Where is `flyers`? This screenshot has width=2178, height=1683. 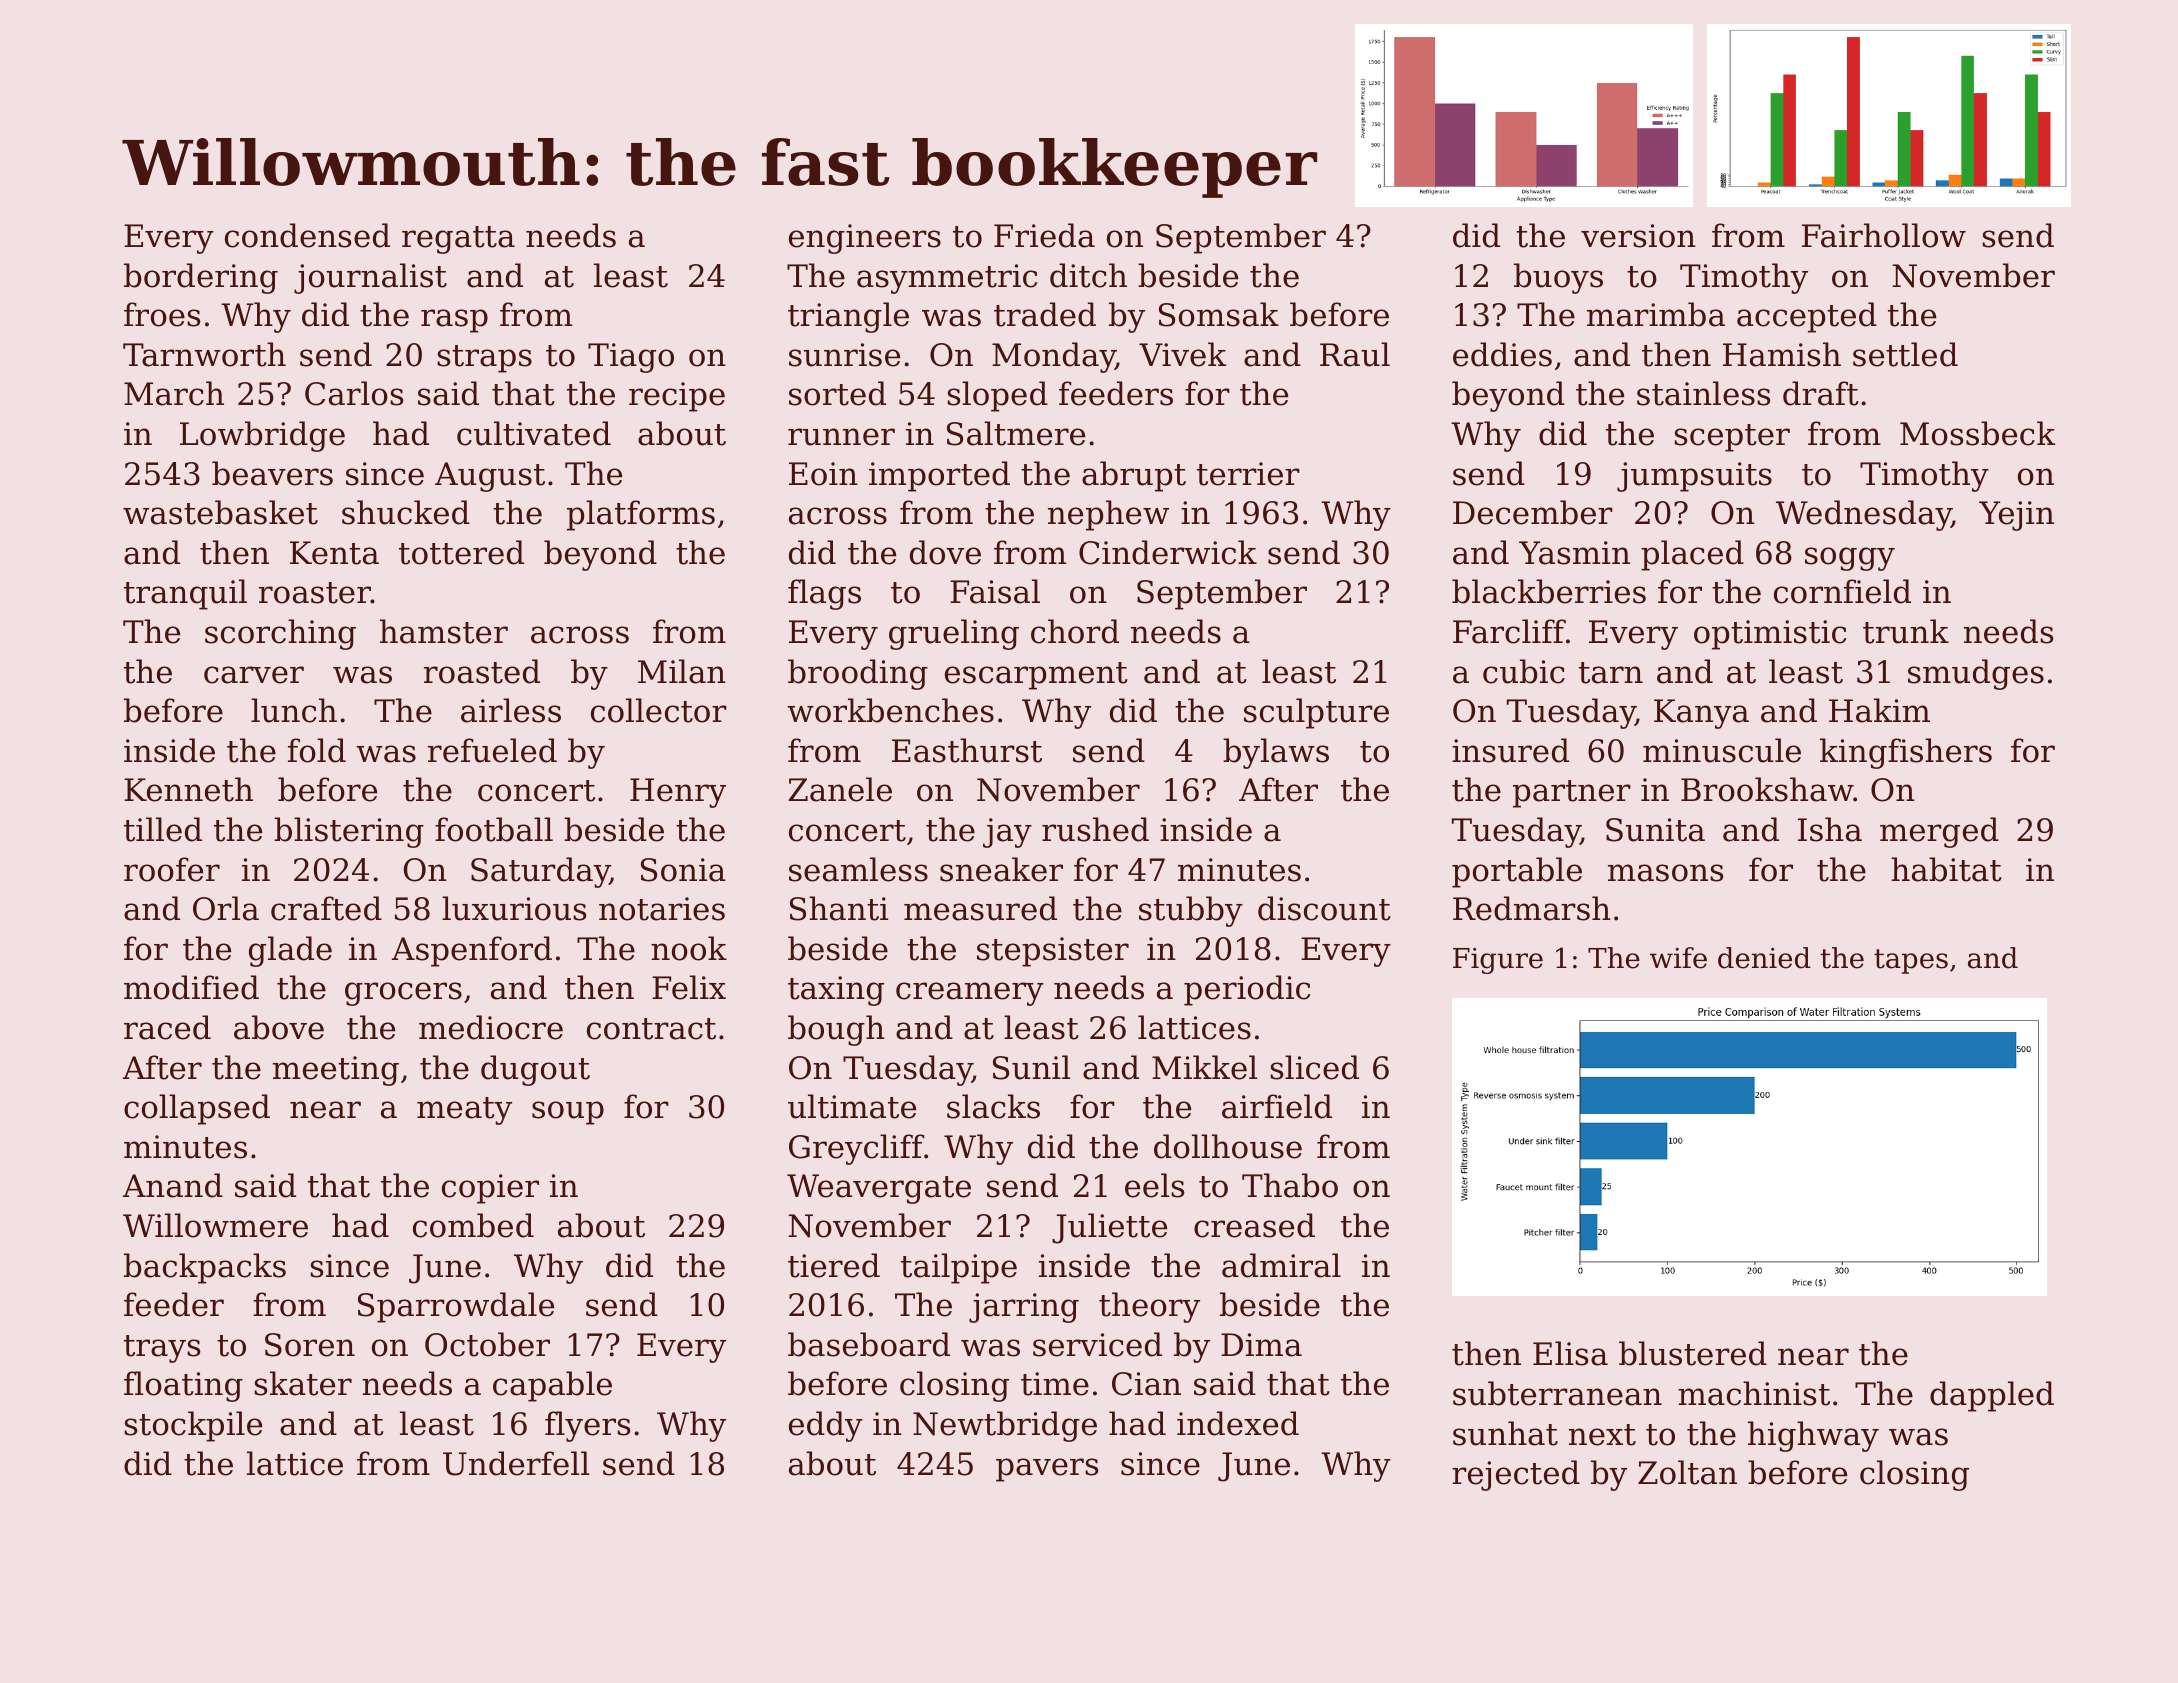
flyers is located at coordinates (587, 1426).
